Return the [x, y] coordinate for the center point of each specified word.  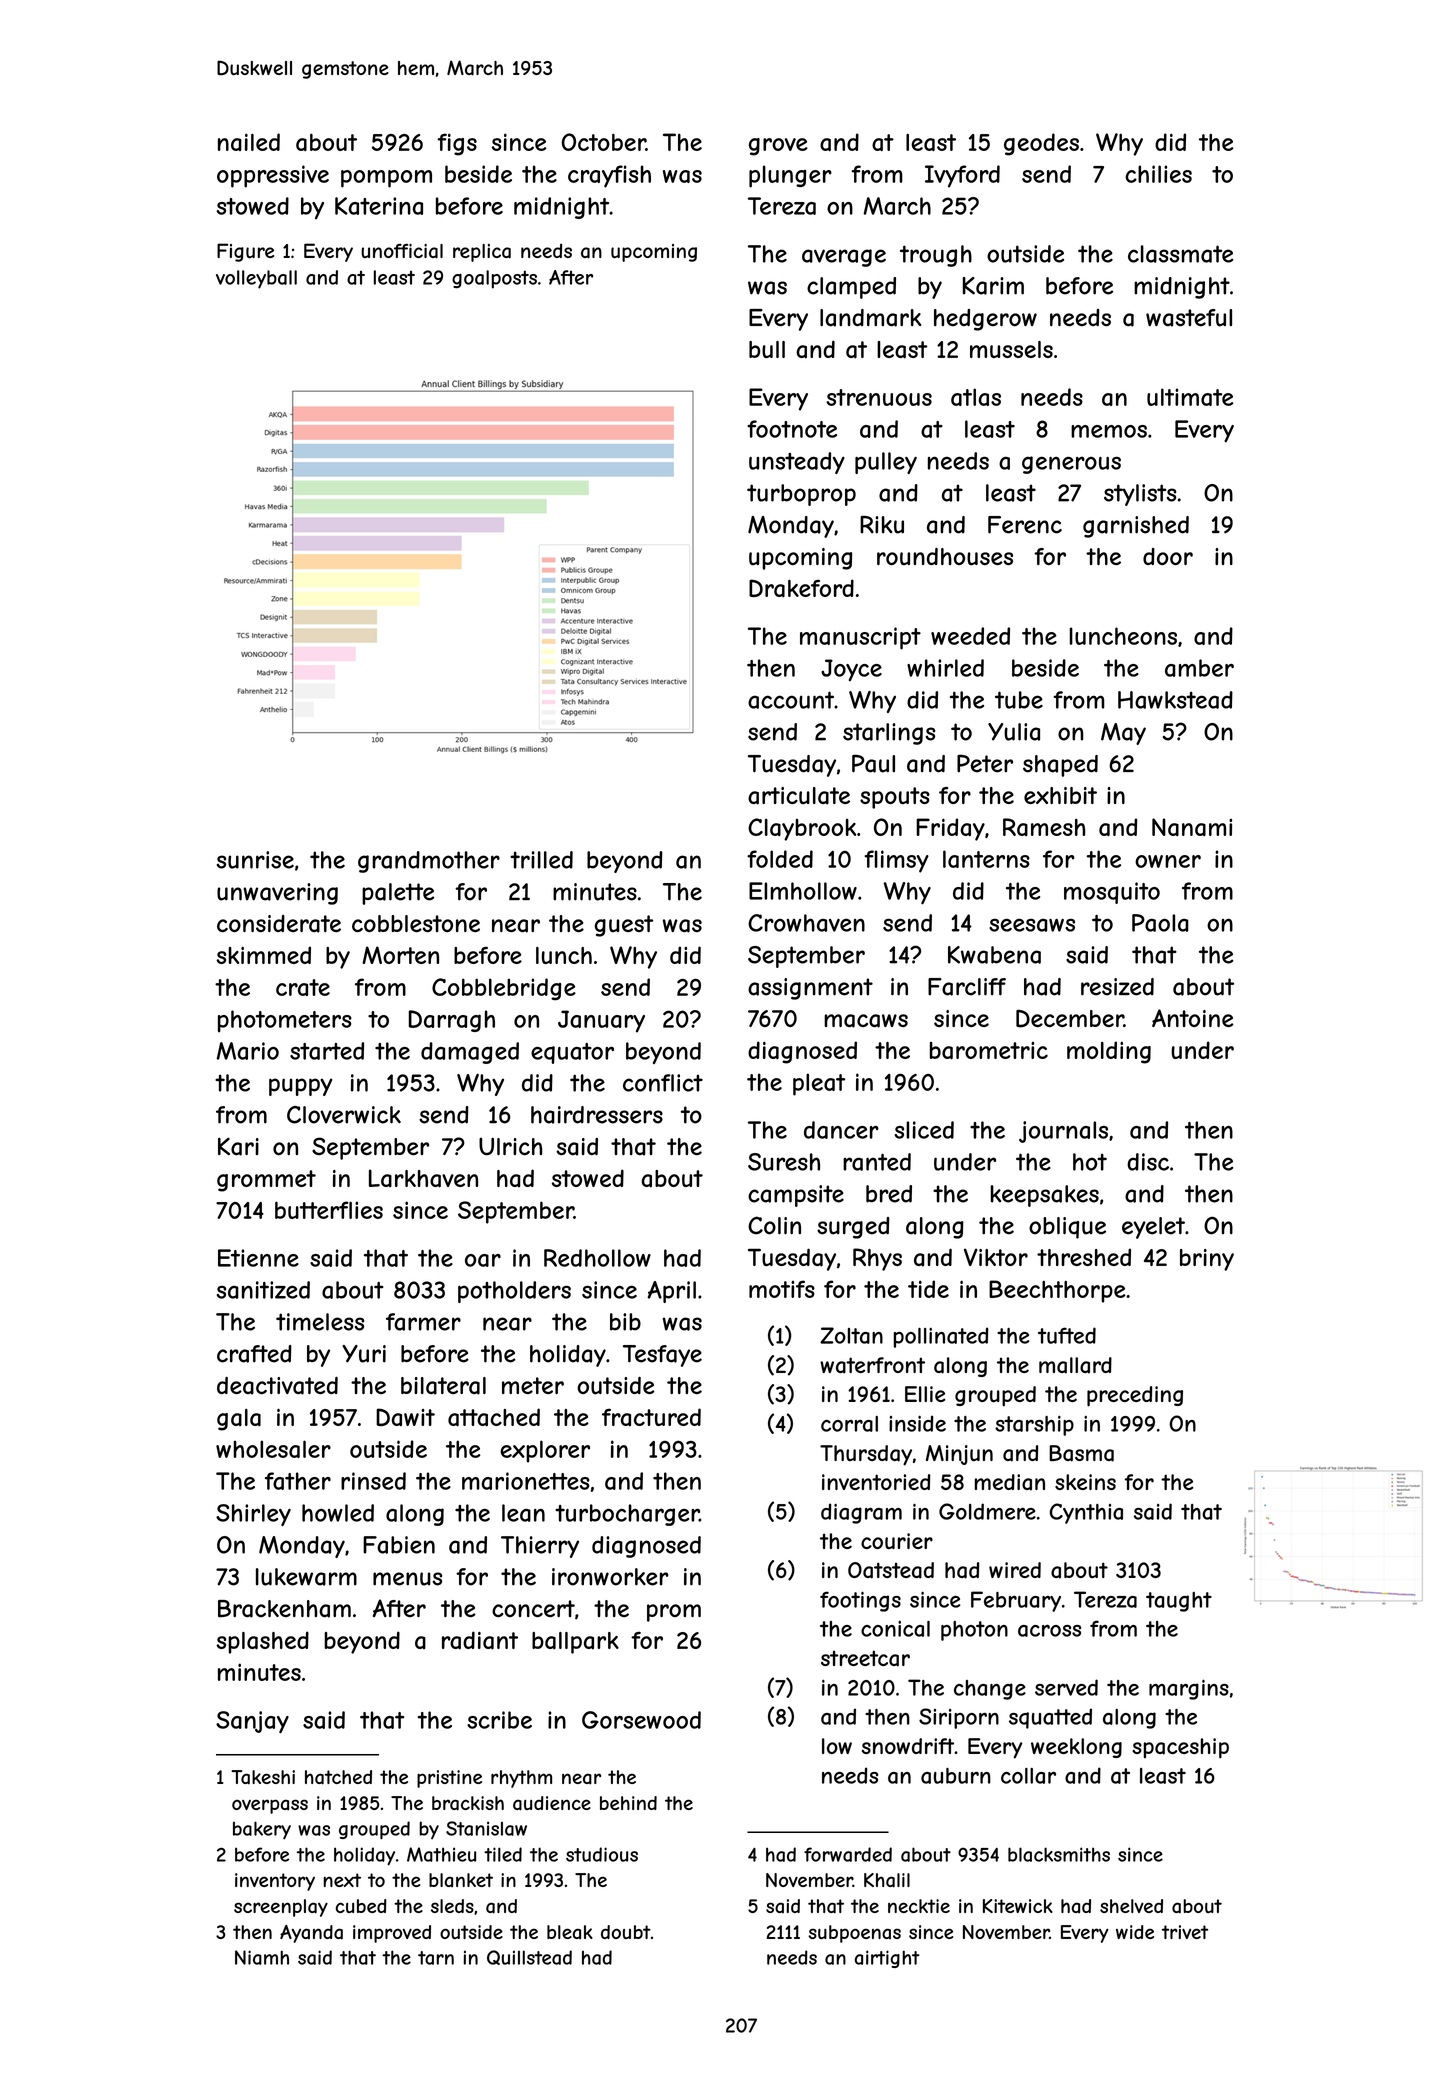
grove [778, 147]
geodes [1041, 144]
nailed [249, 142]
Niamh [262, 1957]
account [791, 700]
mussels [1011, 349]
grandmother [429, 862]
